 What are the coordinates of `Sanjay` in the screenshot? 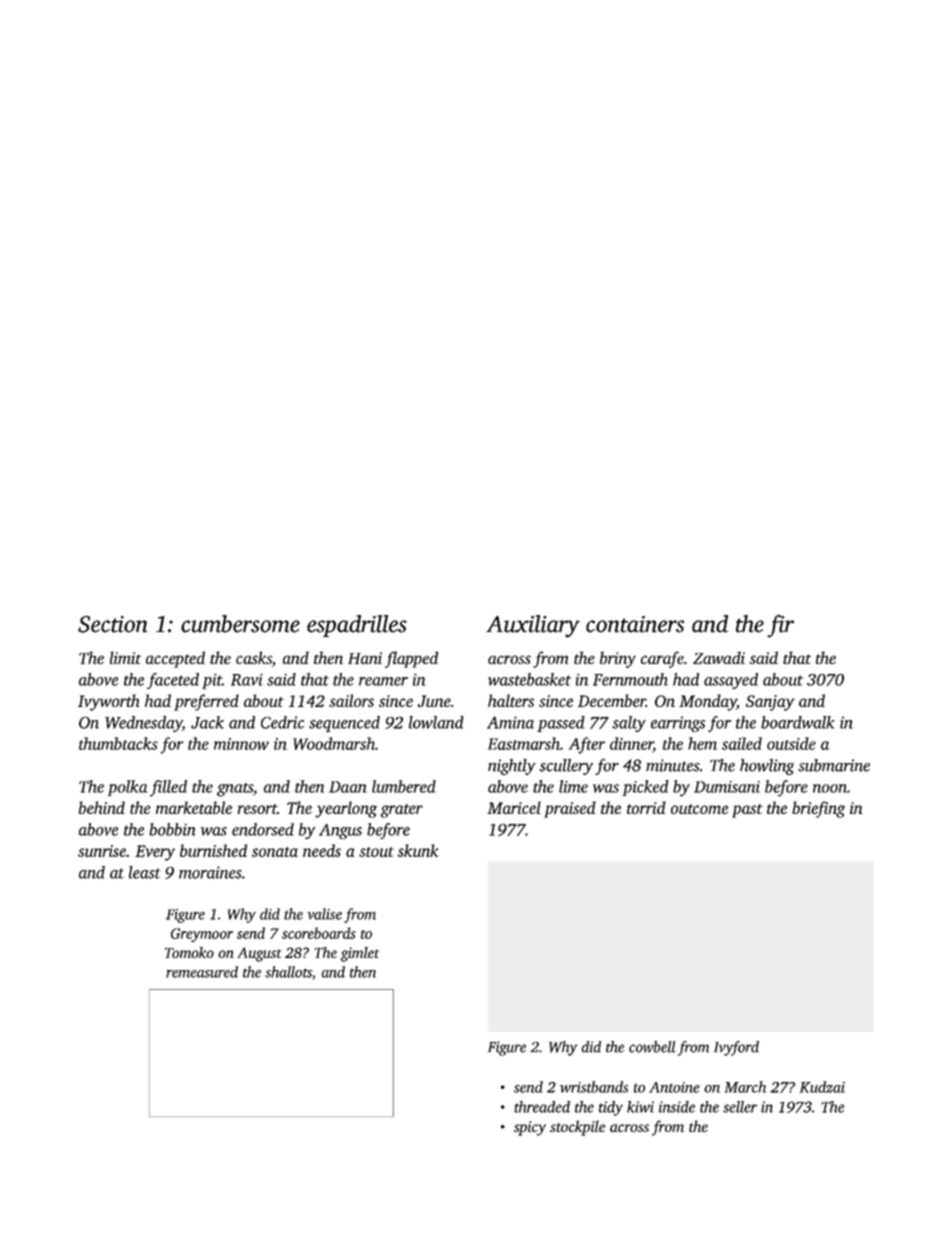 It's located at (770, 703).
